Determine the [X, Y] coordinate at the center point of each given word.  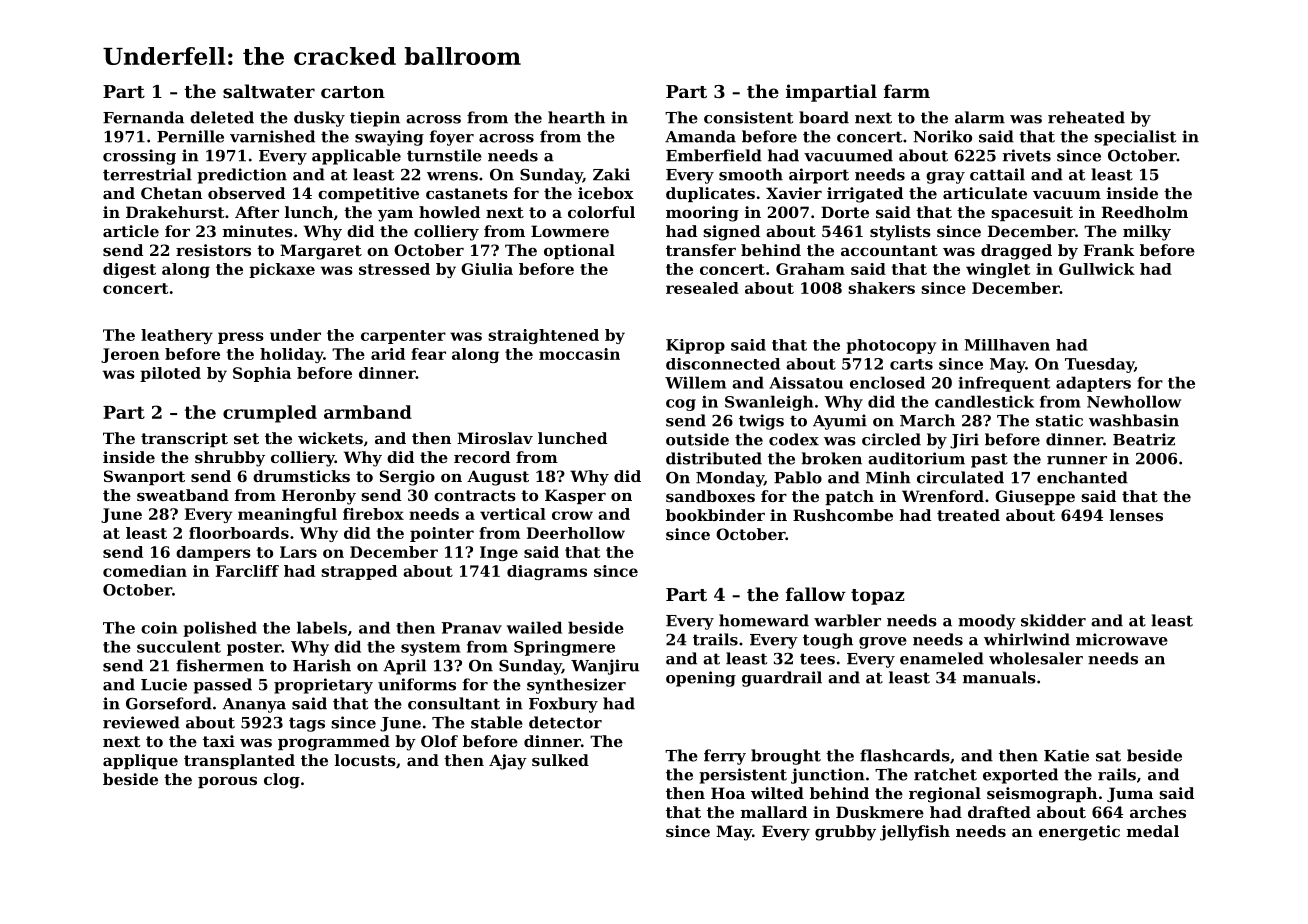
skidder [1053, 620]
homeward [764, 620]
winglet [998, 270]
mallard [774, 812]
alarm [980, 117]
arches [1158, 812]
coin [159, 628]
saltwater [269, 91]
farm [907, 91]
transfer [701, 250]
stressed [394, 269]
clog [282, 781]
